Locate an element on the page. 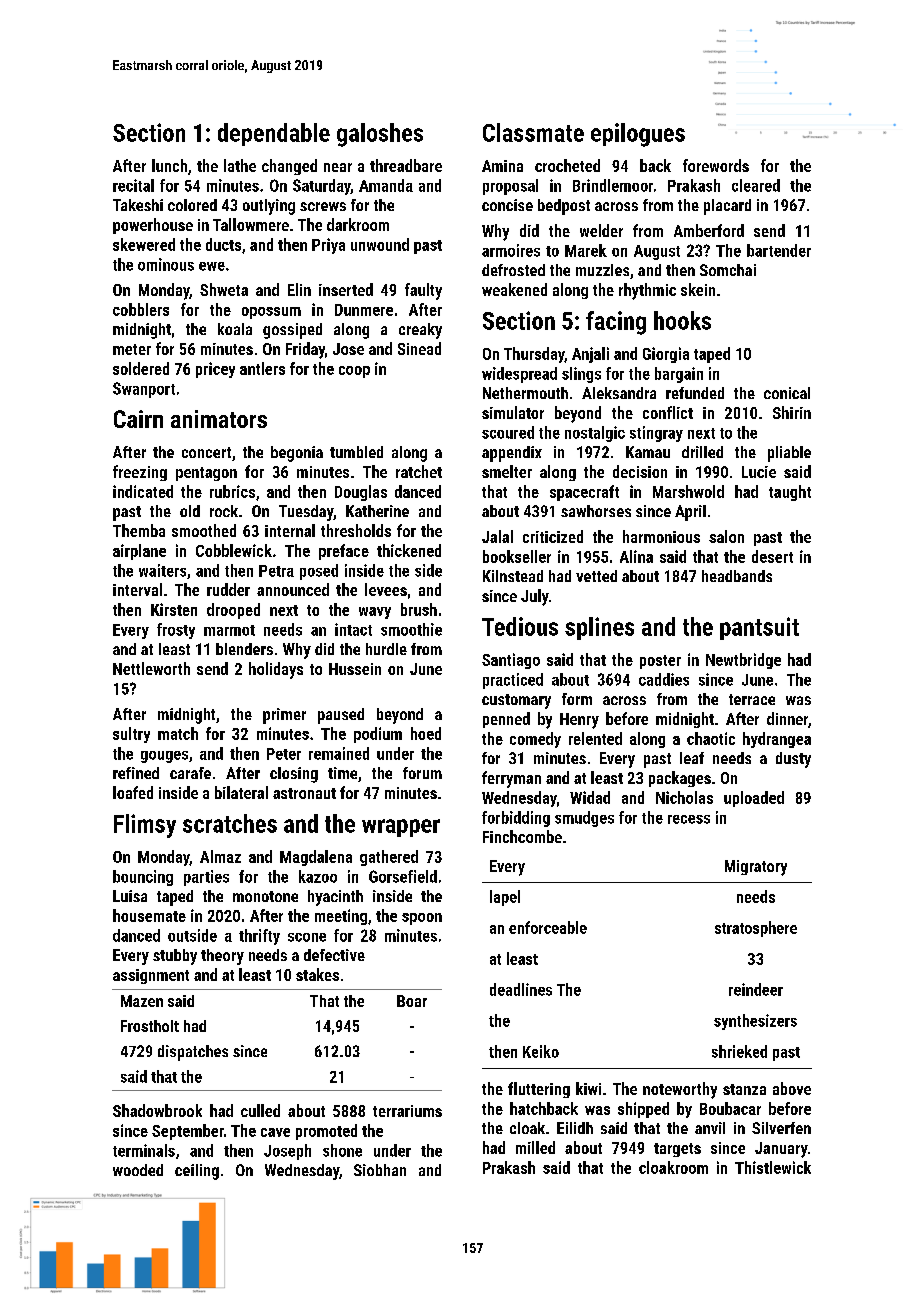 Image resolution: width=924 pixels, height=1314 pixels. Siobhan is located at coordinates (380, 1170).
